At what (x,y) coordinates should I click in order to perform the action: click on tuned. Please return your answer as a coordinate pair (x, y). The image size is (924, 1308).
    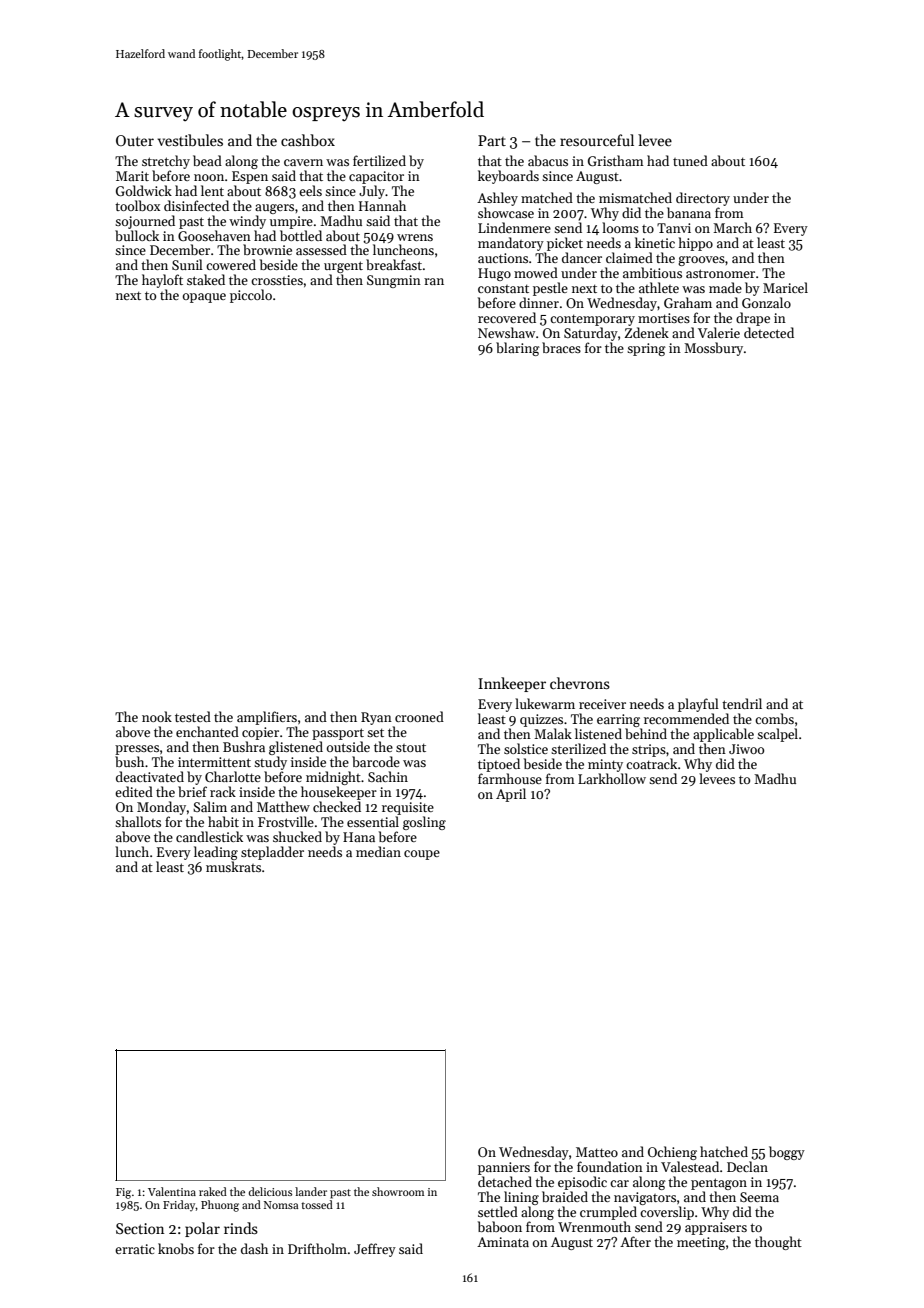
    Looking at the image, I should click on (690, 160).
